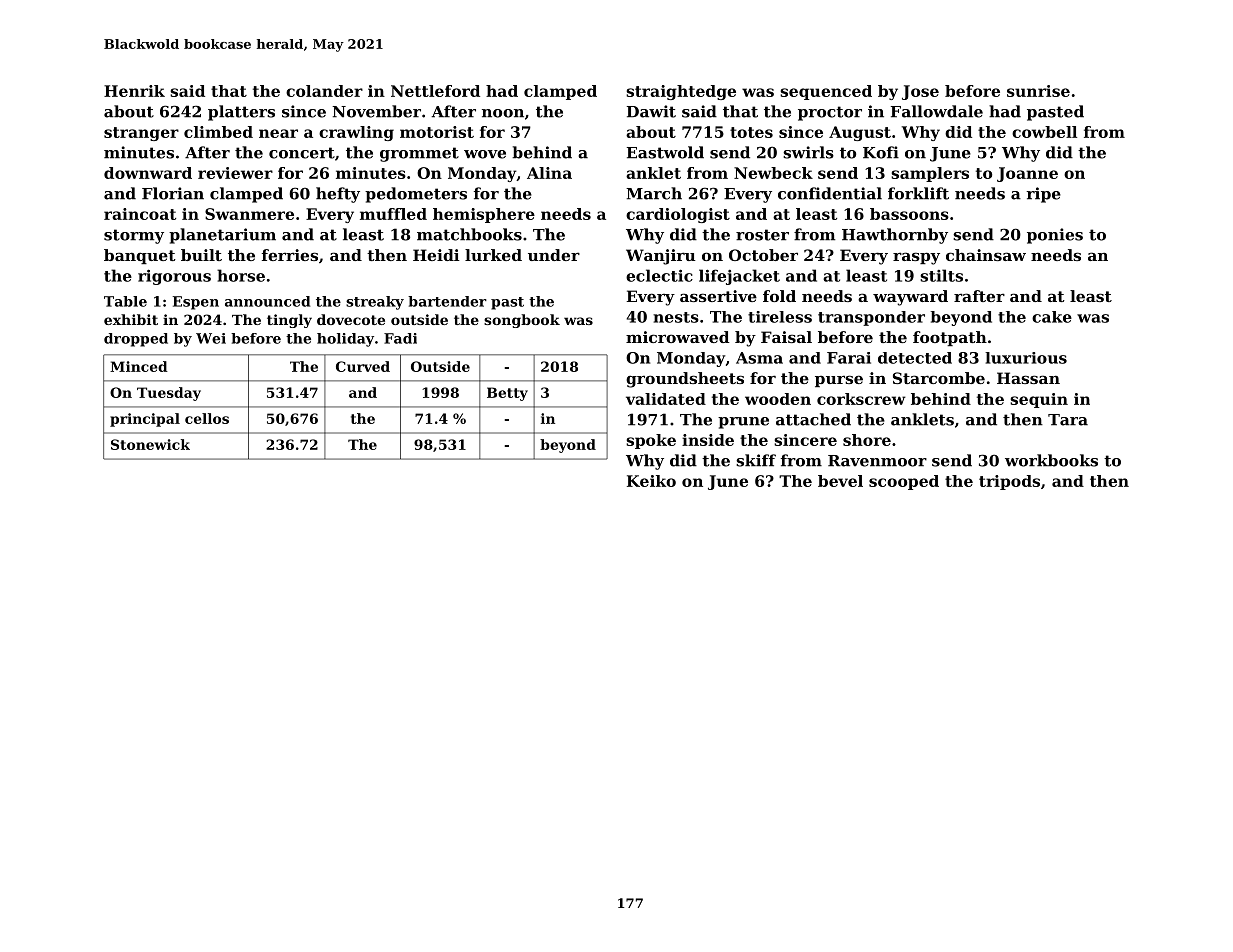 This image has width=1233, height=952. Describe the element at coordinates (651, 111) in the image. I see `Dawit` at that location.
